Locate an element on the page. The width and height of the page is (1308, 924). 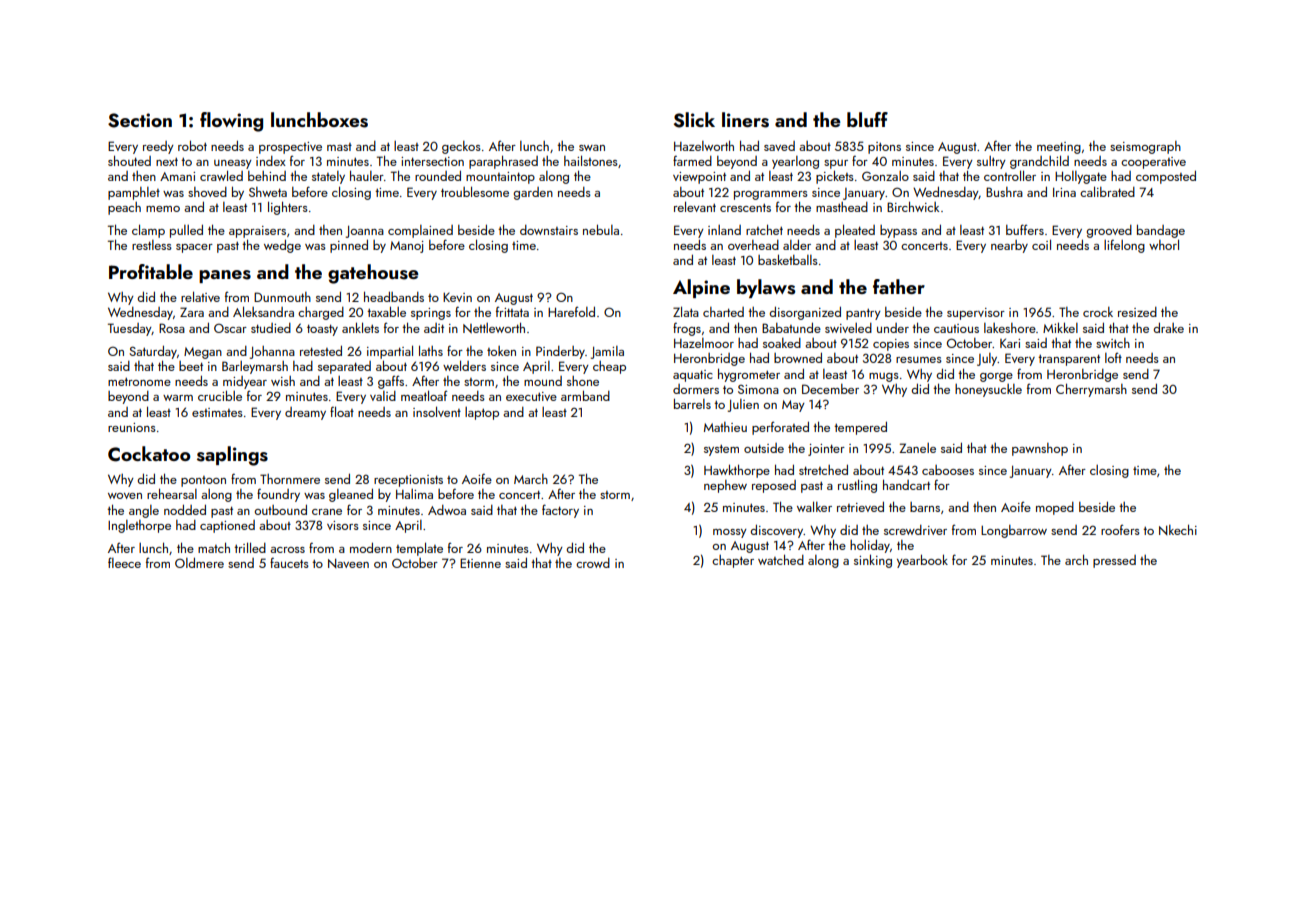
cooperative is located at coordinates (1153, 163).
